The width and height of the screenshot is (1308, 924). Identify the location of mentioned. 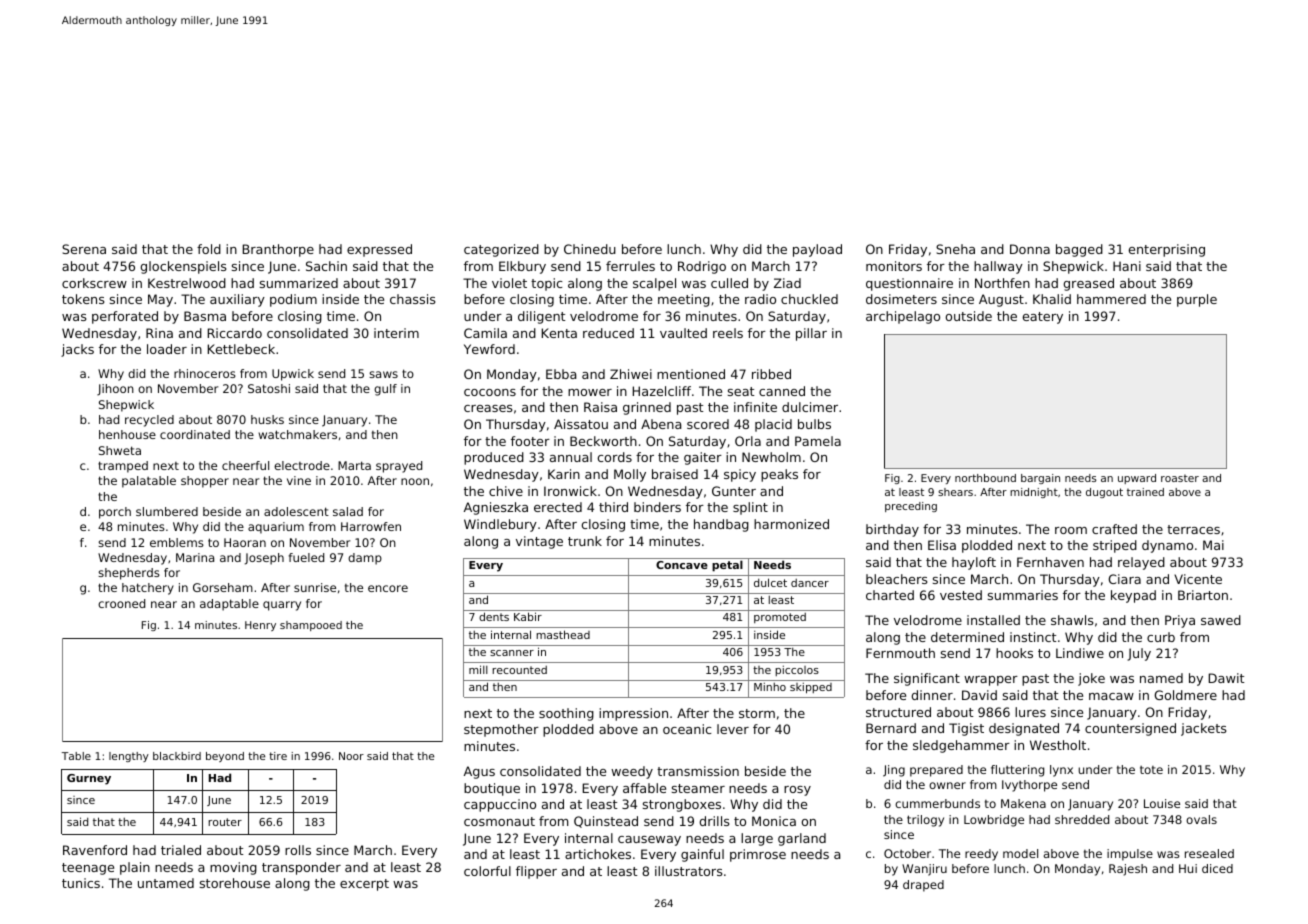
(691, 374).
